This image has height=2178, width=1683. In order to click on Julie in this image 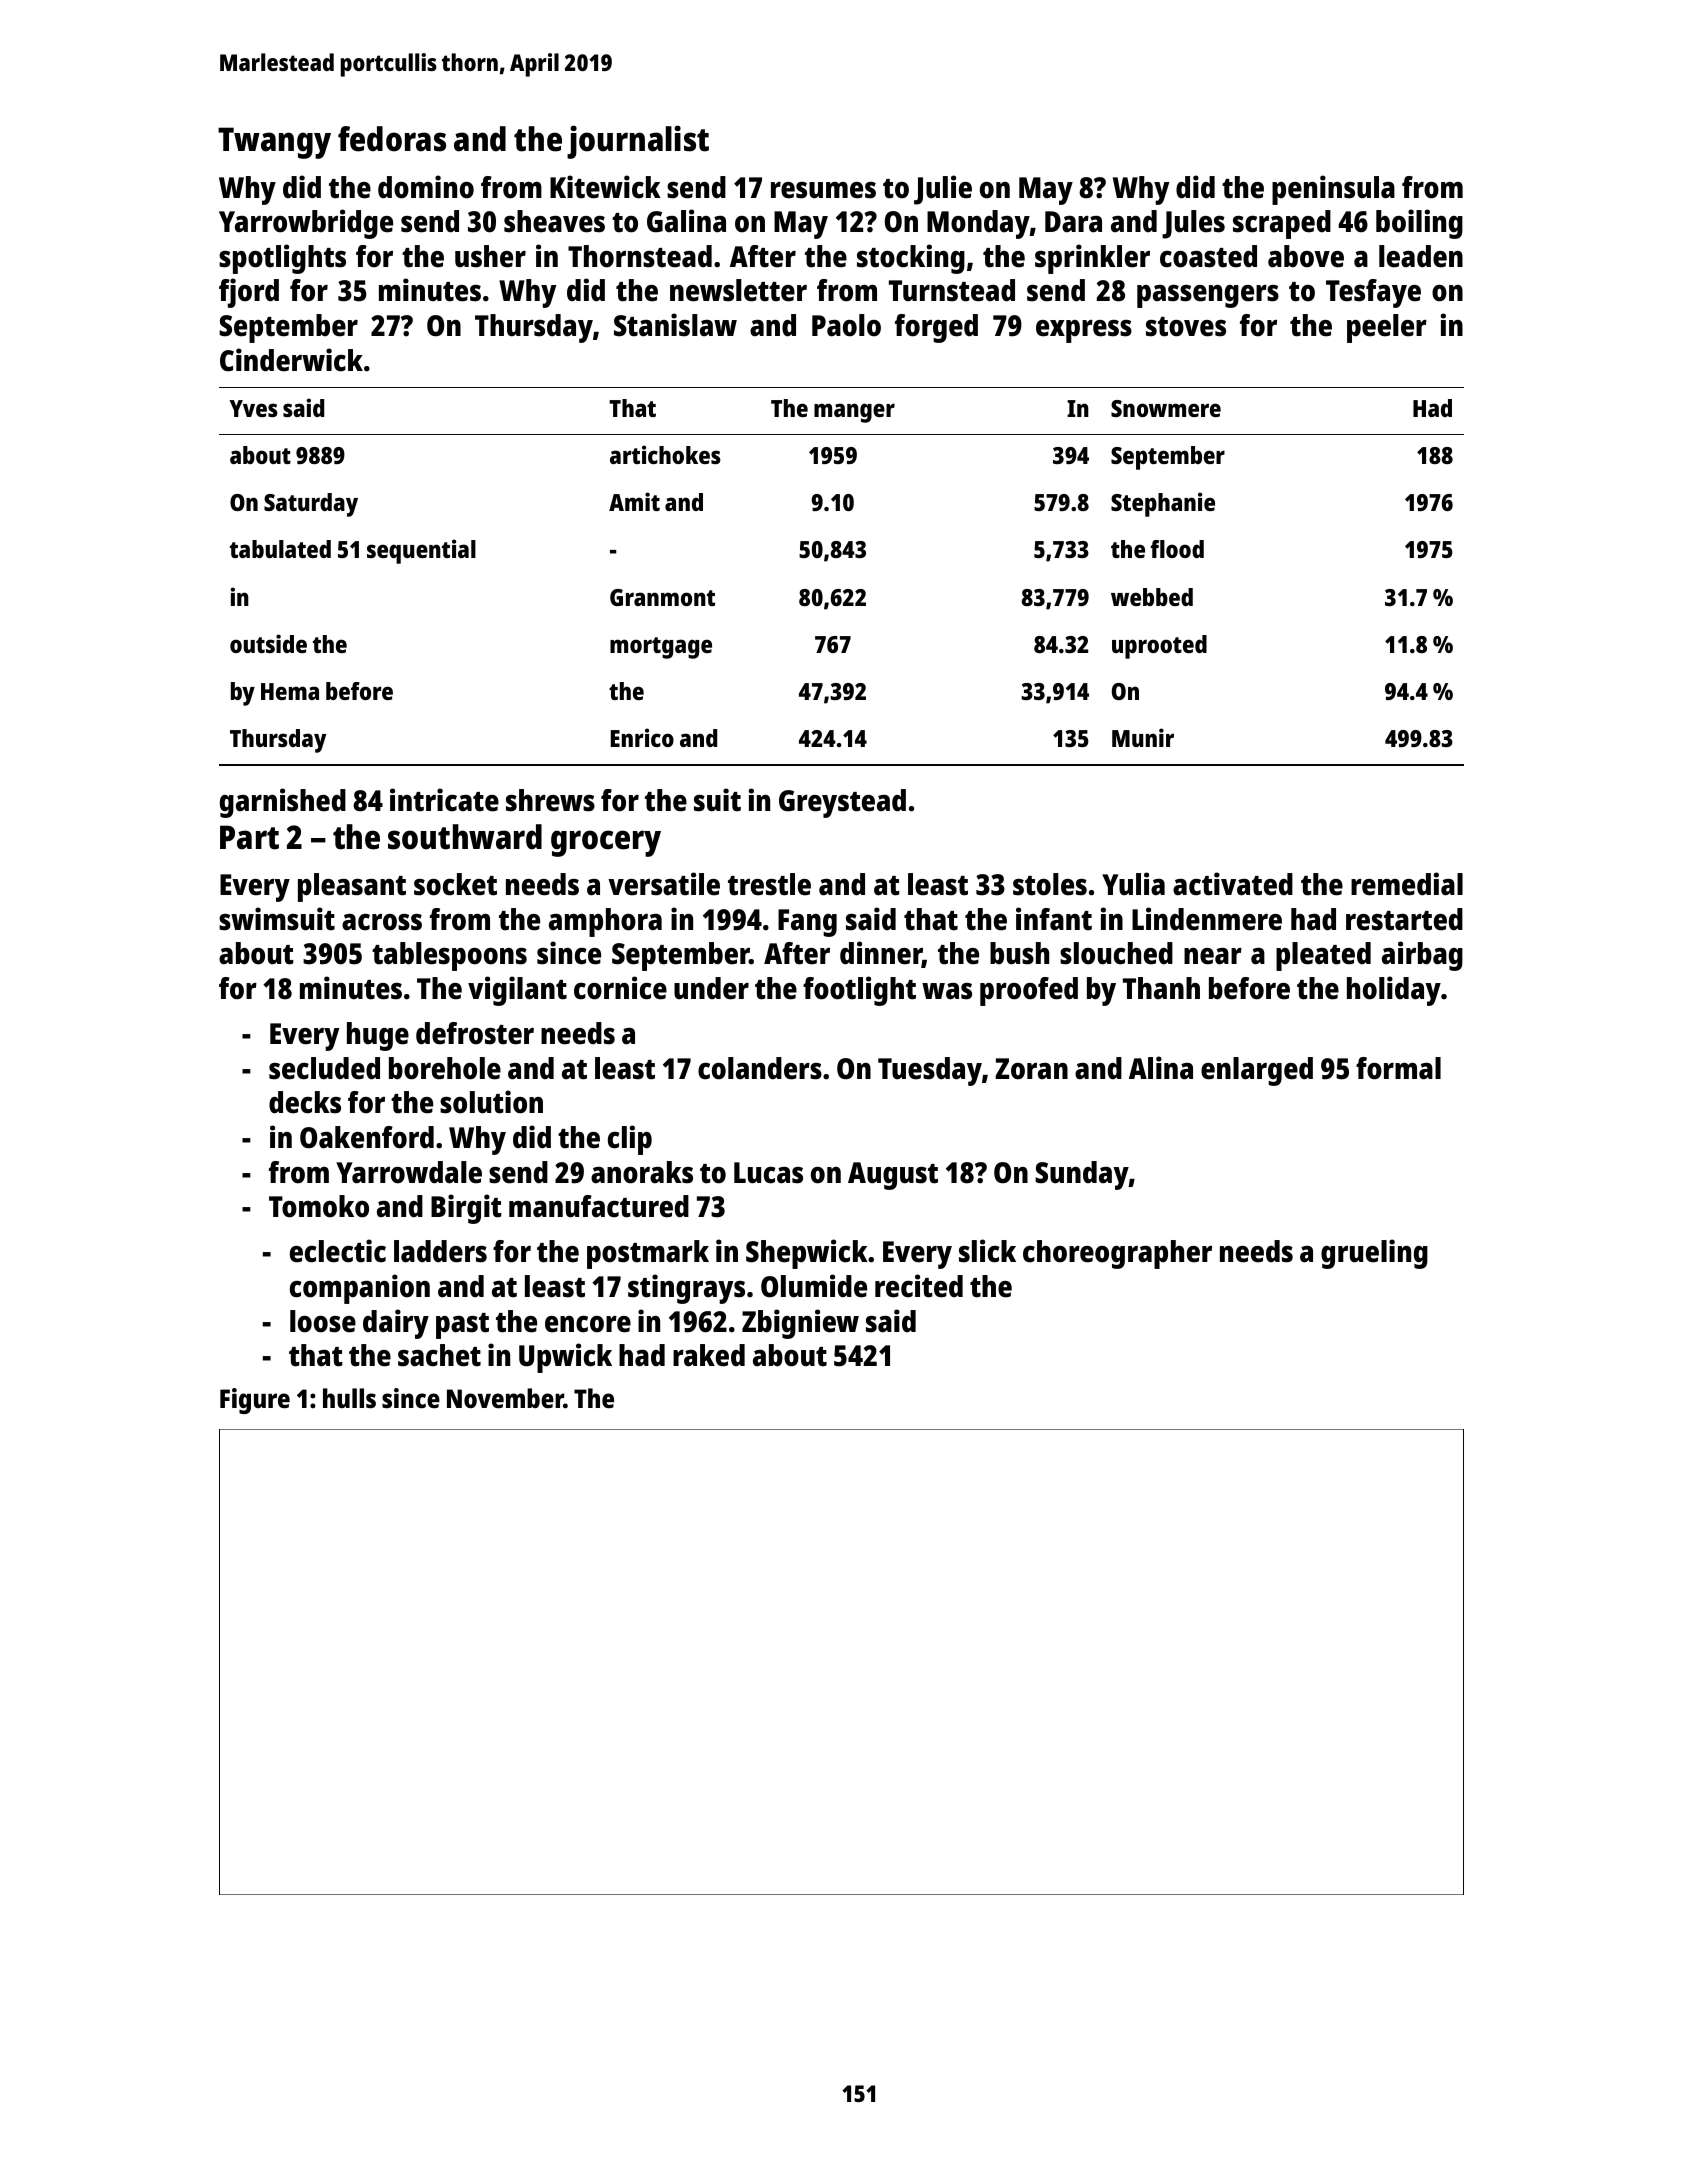, I will do `click(943, 190)`.
